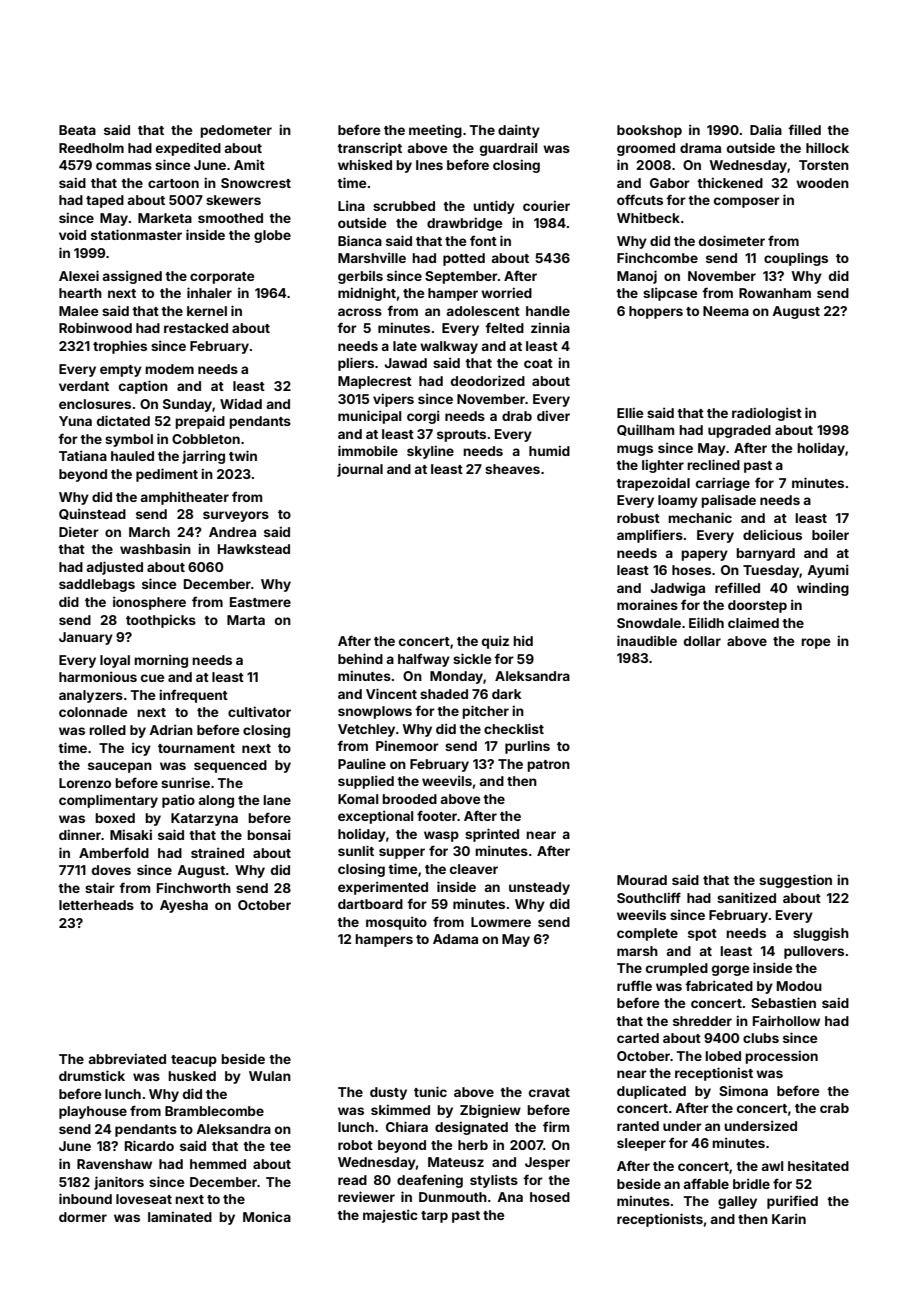  Describe the element at coordinates (434, 1217) in the page. I see `tarp` at that location.
